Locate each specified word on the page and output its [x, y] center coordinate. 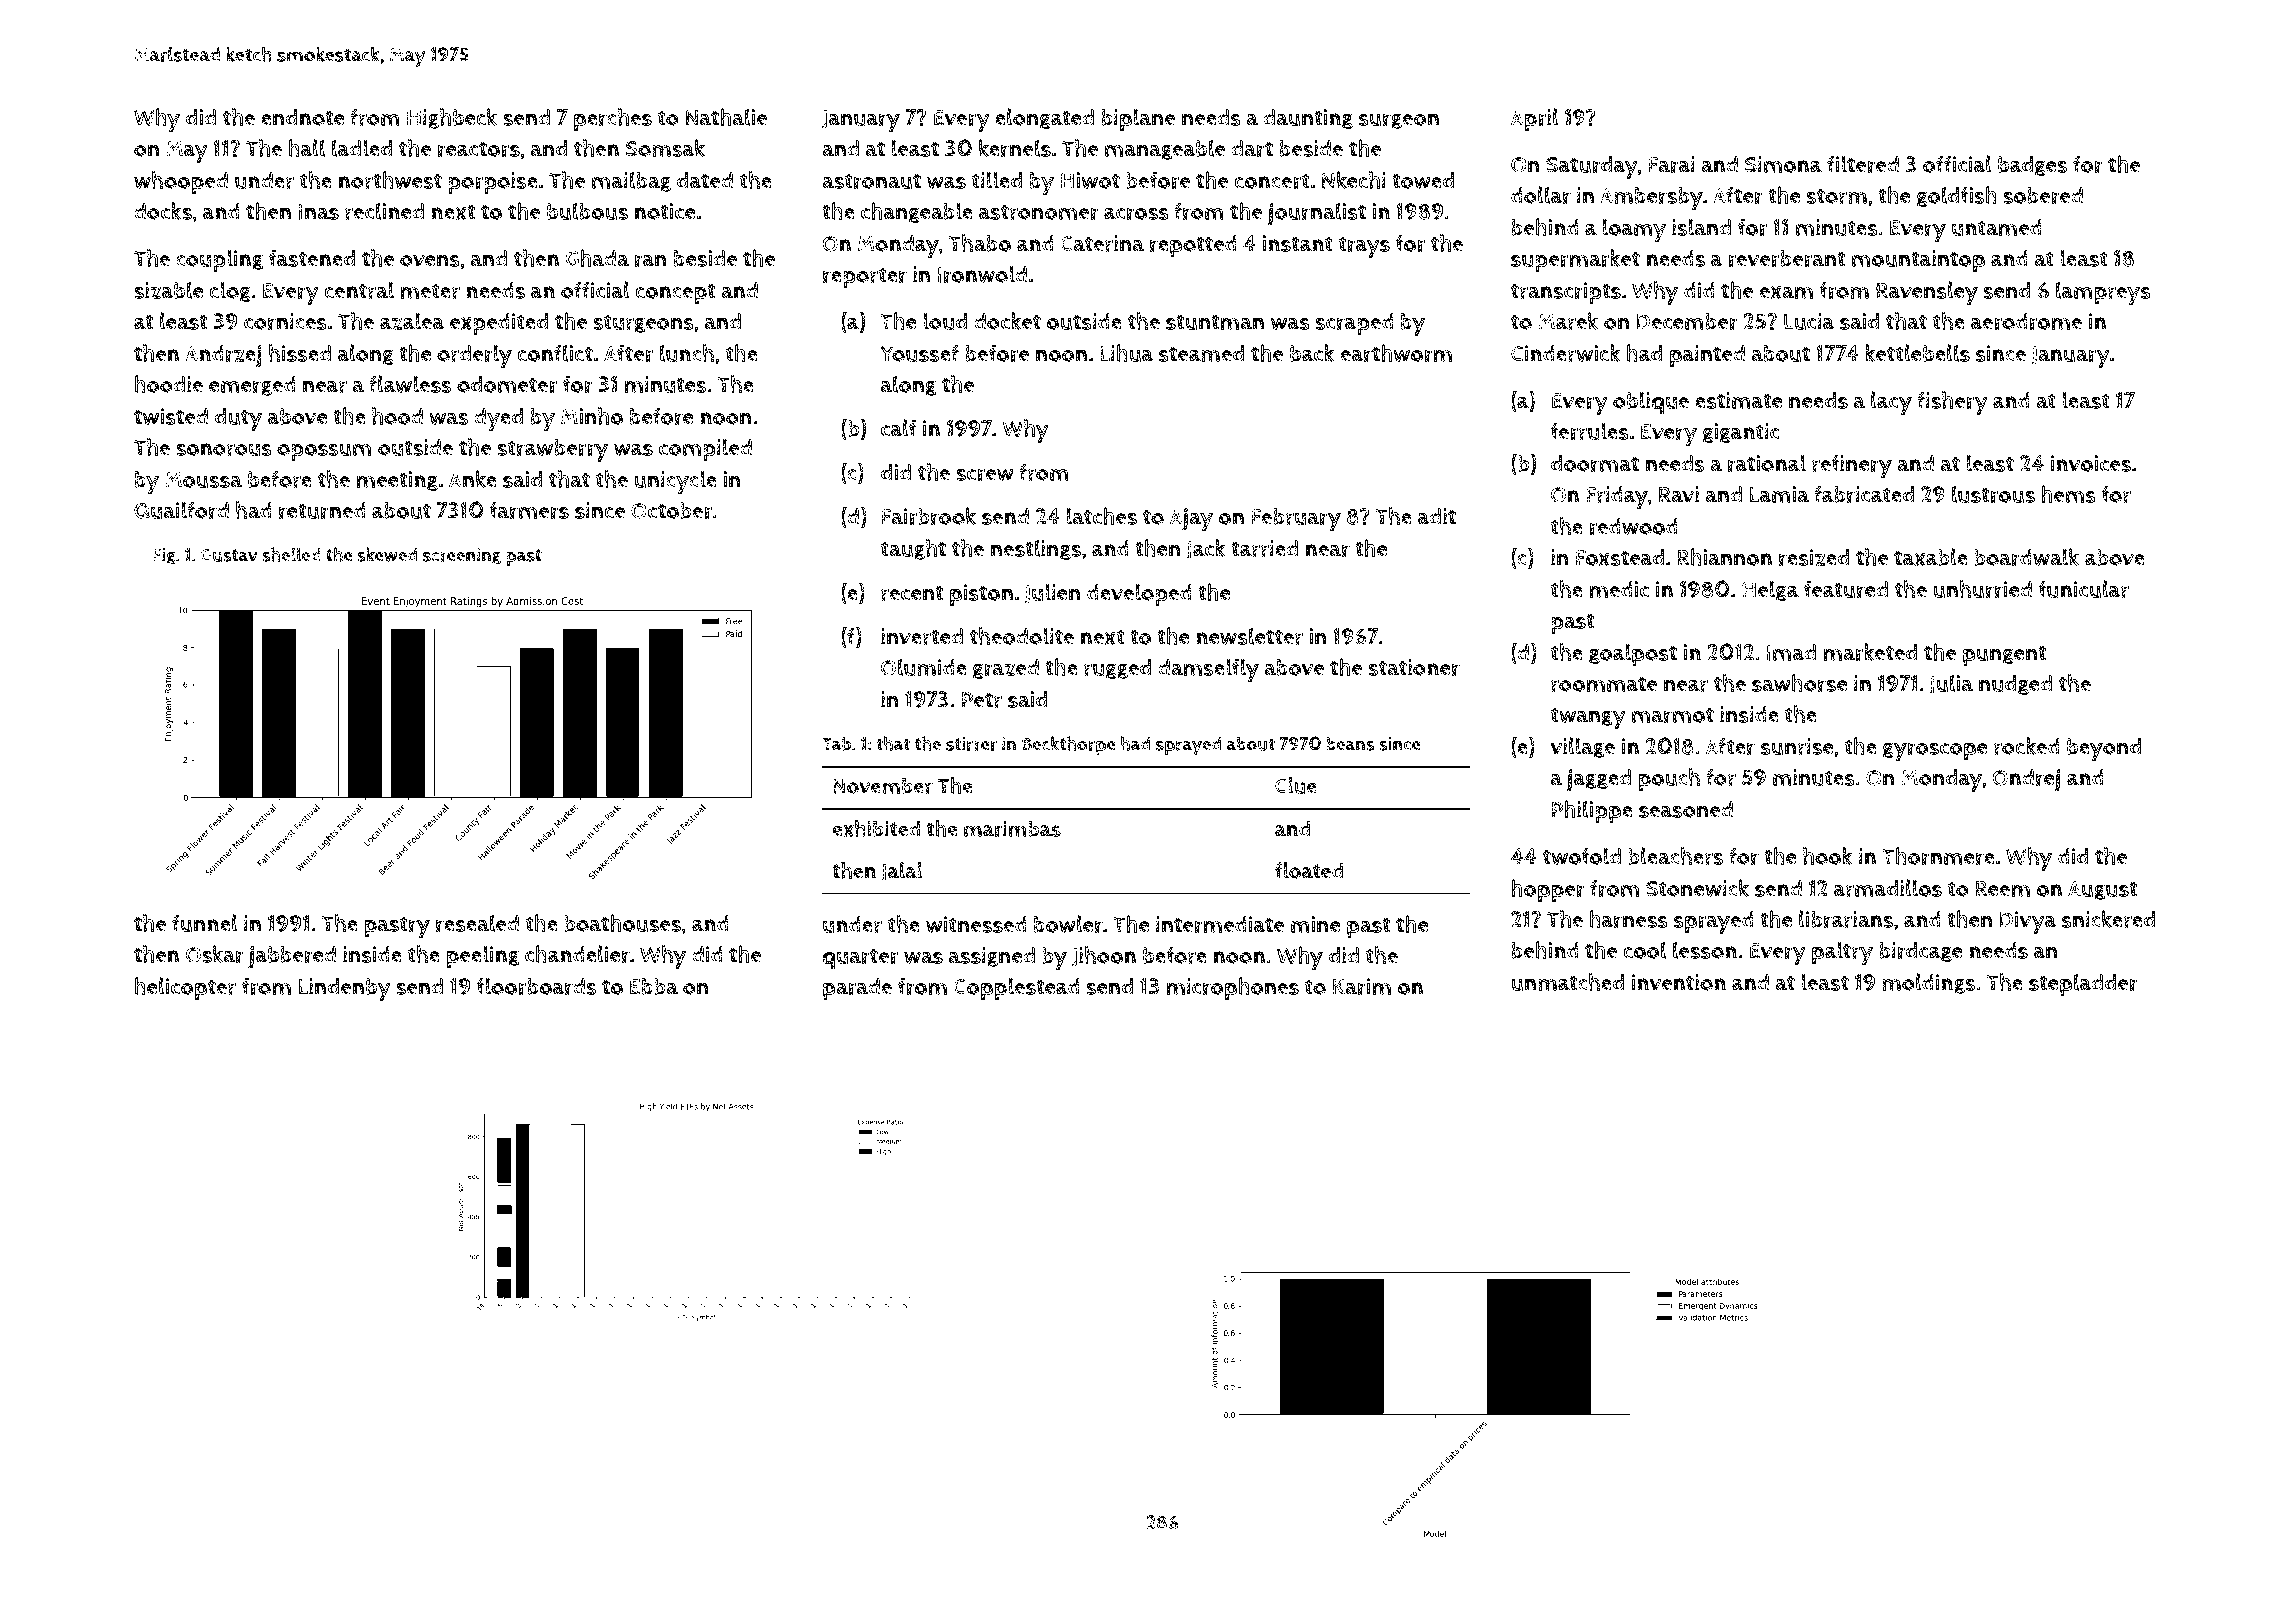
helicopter [185, 988]
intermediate [1220, 924]
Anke [473, 479]
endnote [302, 117]
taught [913, 549]
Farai [1672, 164]
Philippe [1592, 811]
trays [1364, 247]
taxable [1931, 557]
